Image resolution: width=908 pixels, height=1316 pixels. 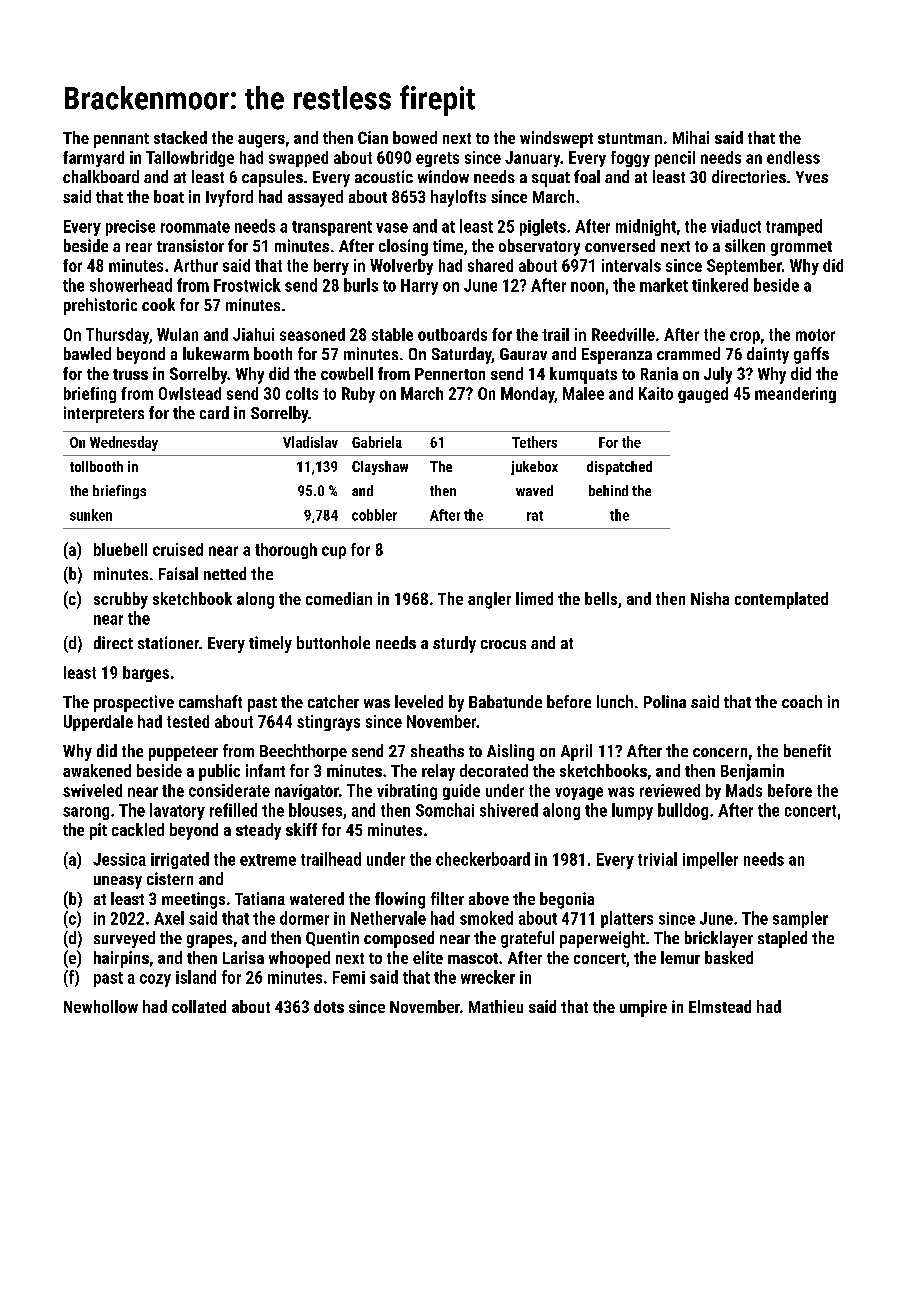 What do you see at coordinates (752, 772) in the document?
I see `Benjamin` at bounding box center [752, 772].
